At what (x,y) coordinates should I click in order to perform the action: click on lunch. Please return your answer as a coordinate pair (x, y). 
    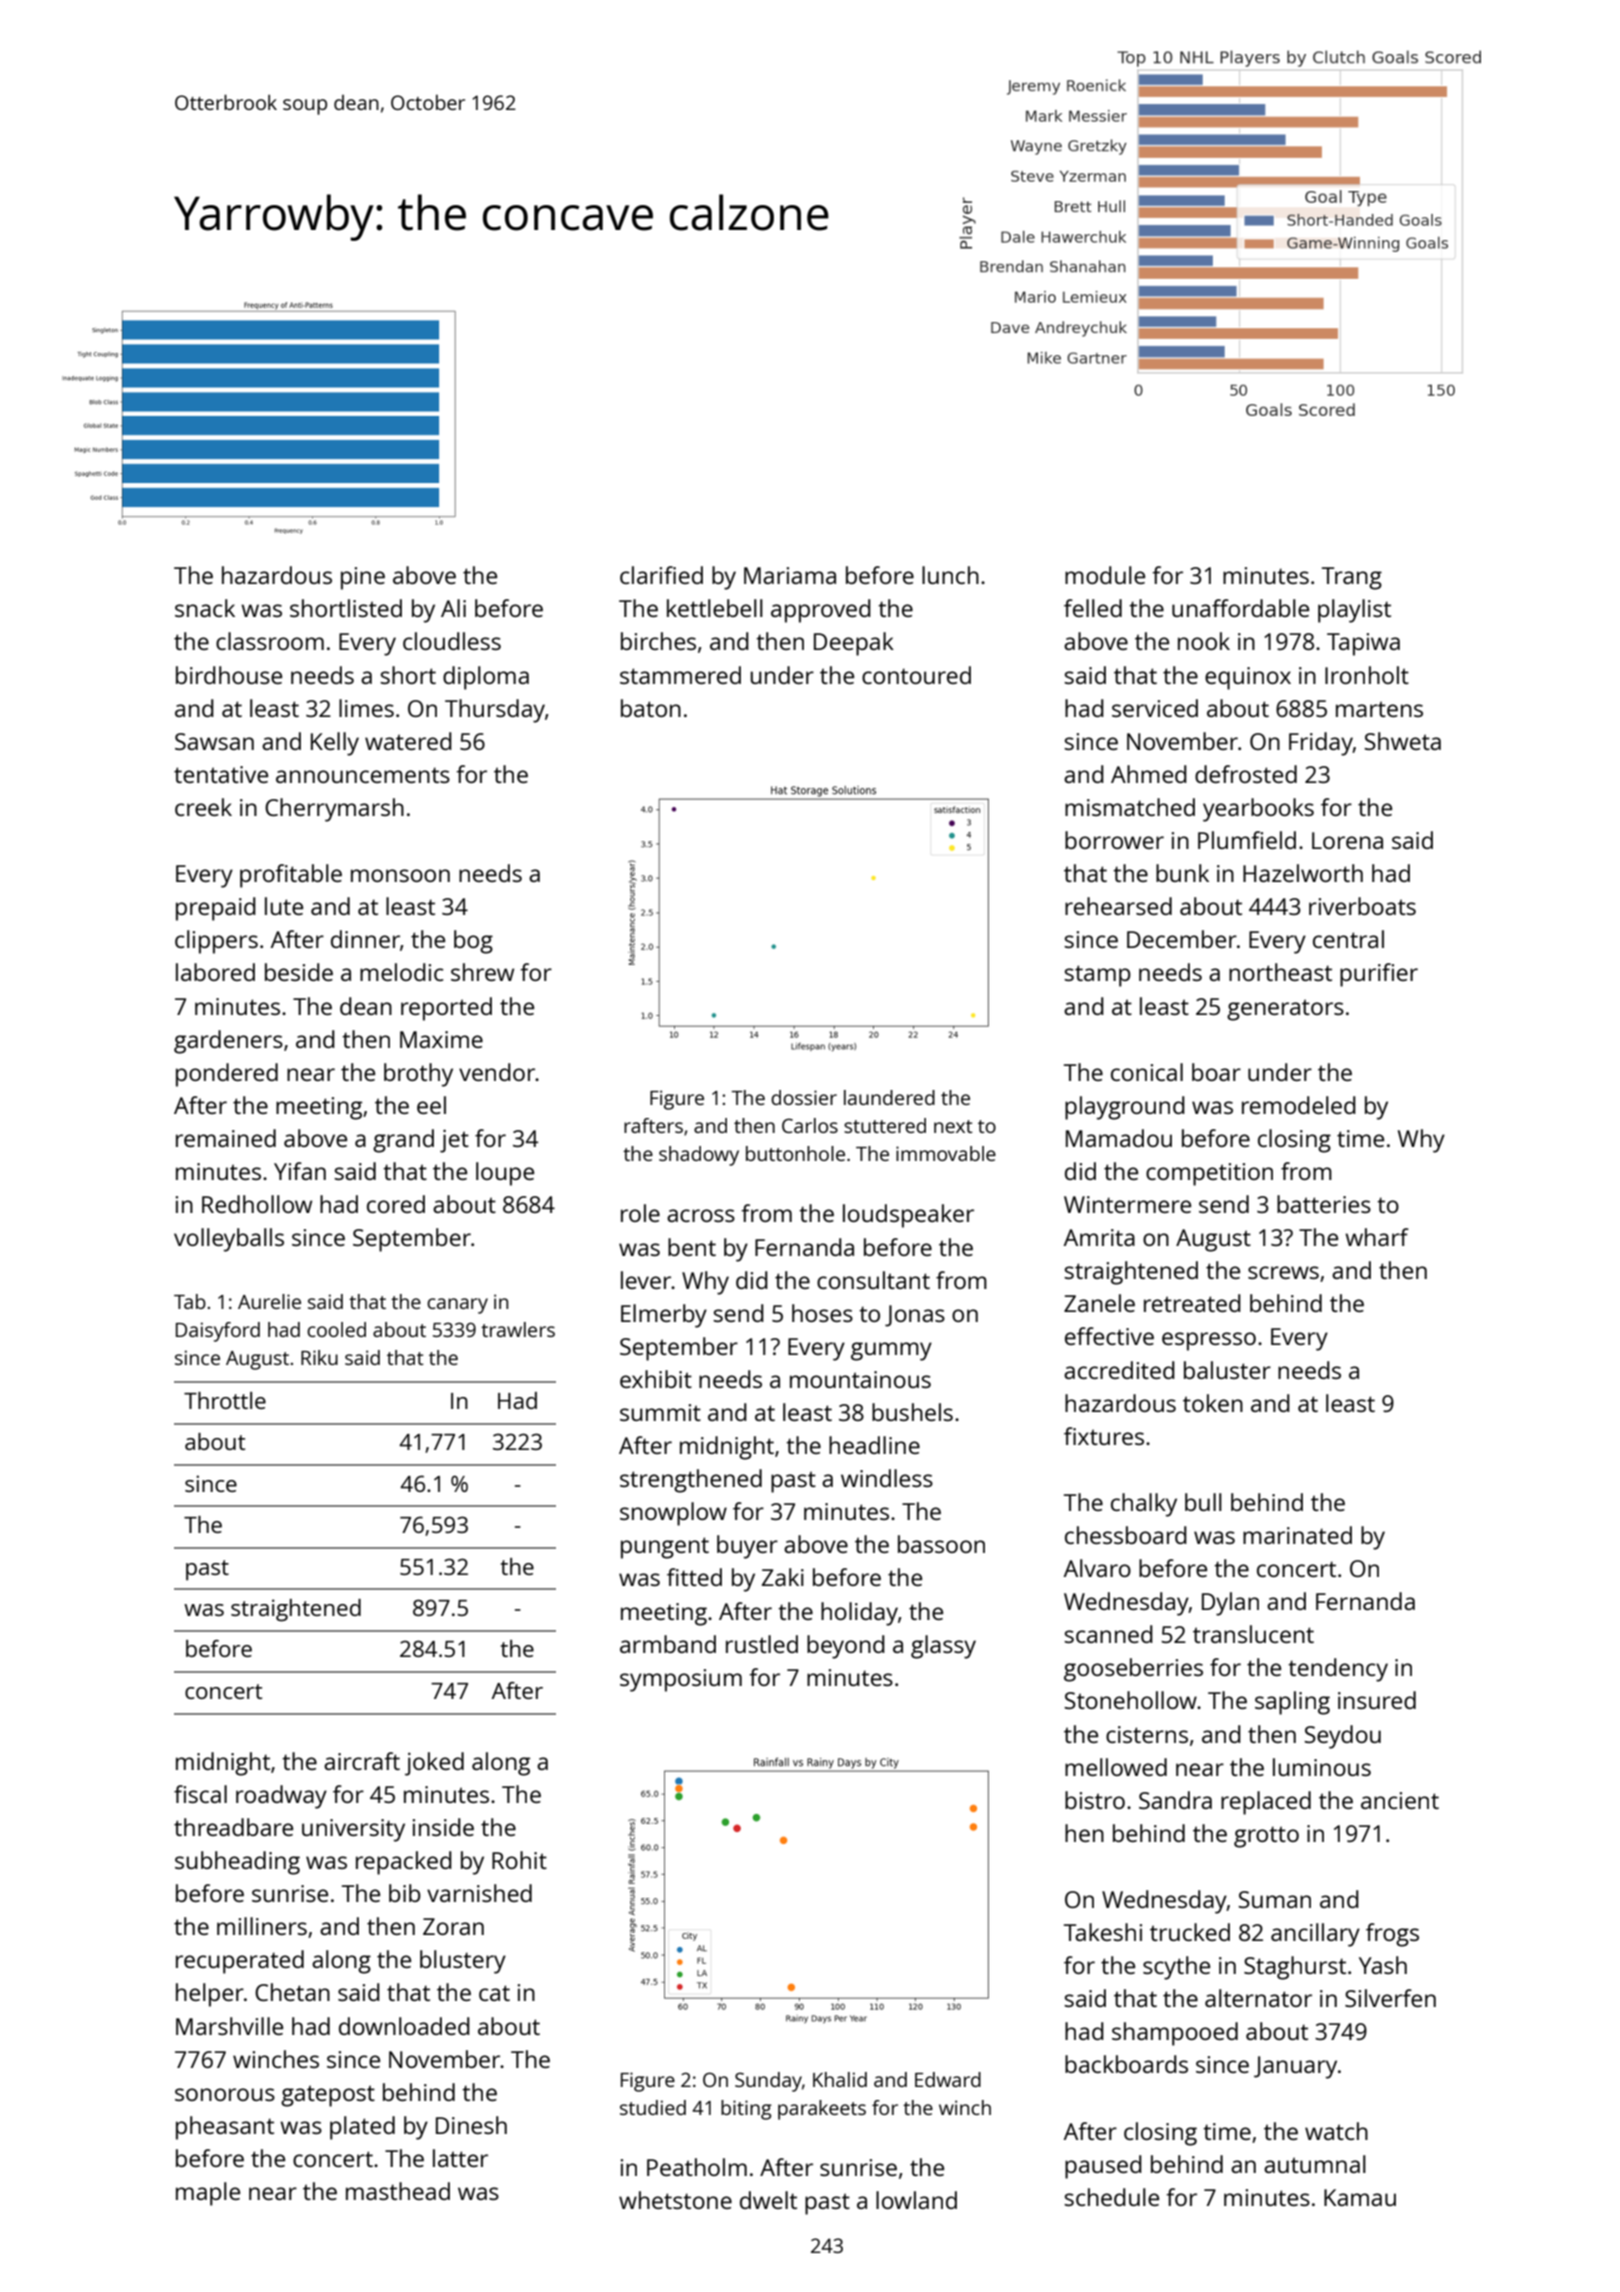
    Looking at the image, I should click on (950, 575).
